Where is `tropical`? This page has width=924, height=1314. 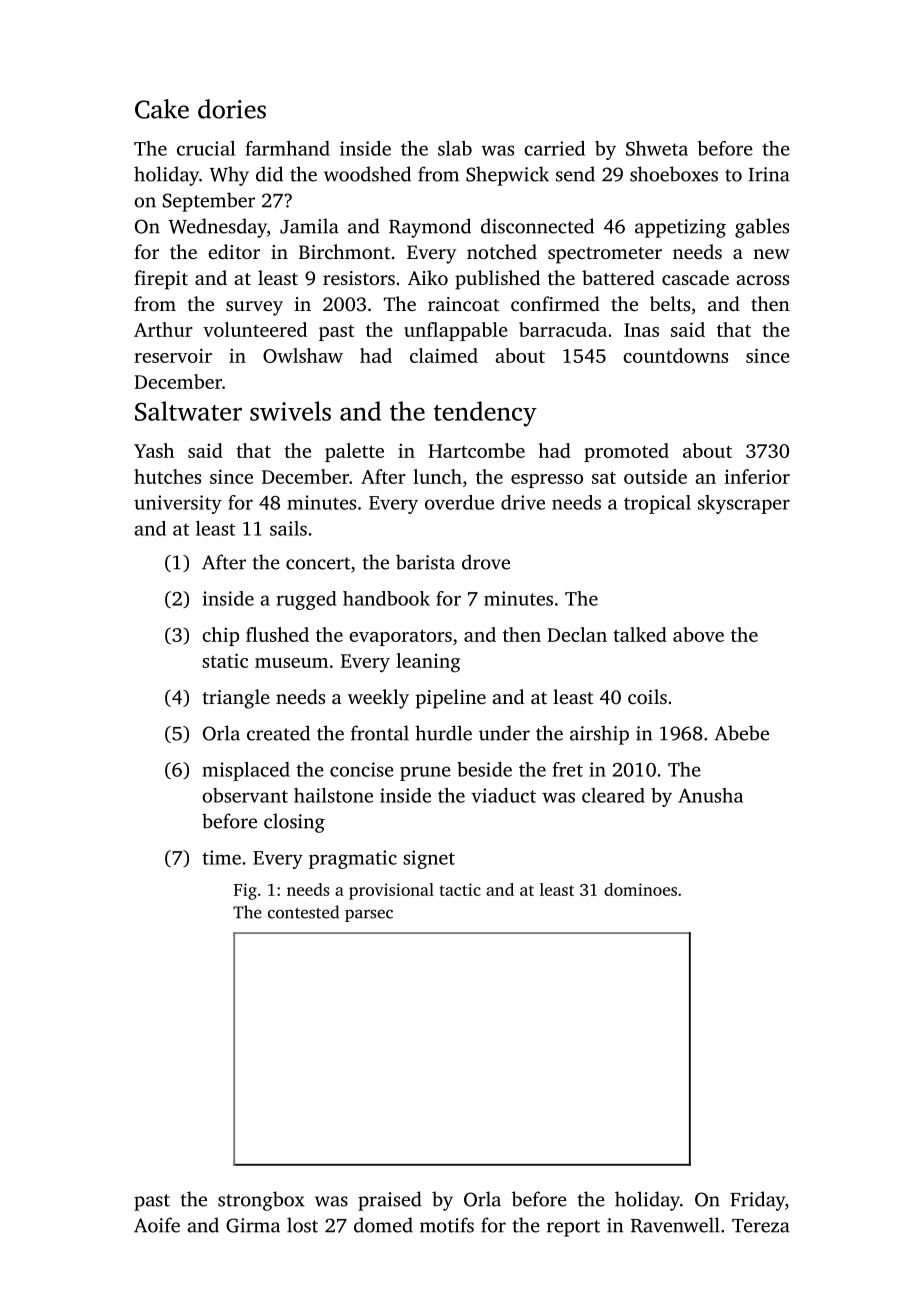 tropical is located at coordinates (657, 504).
